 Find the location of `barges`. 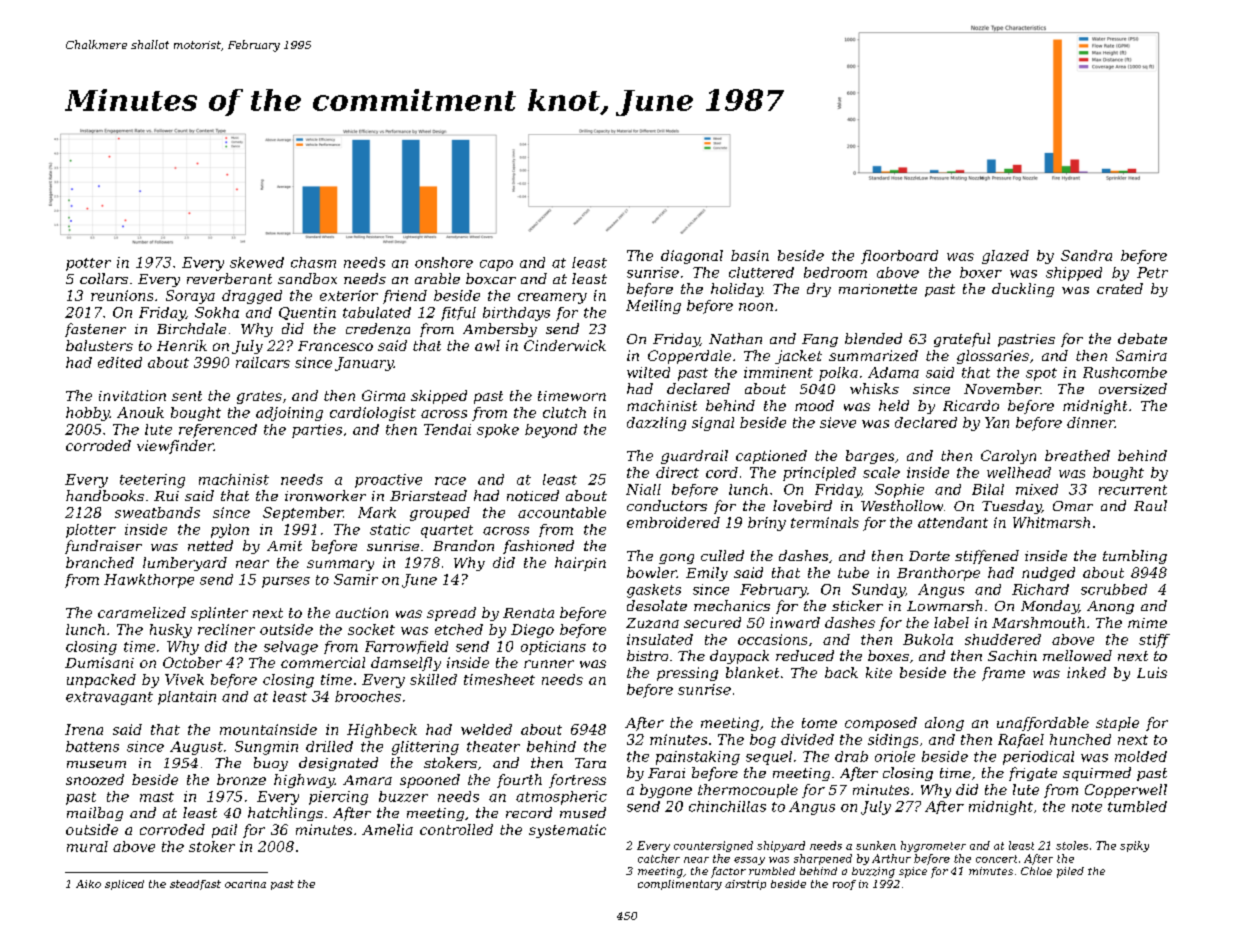

barges is located at coordinates (870, 457).
